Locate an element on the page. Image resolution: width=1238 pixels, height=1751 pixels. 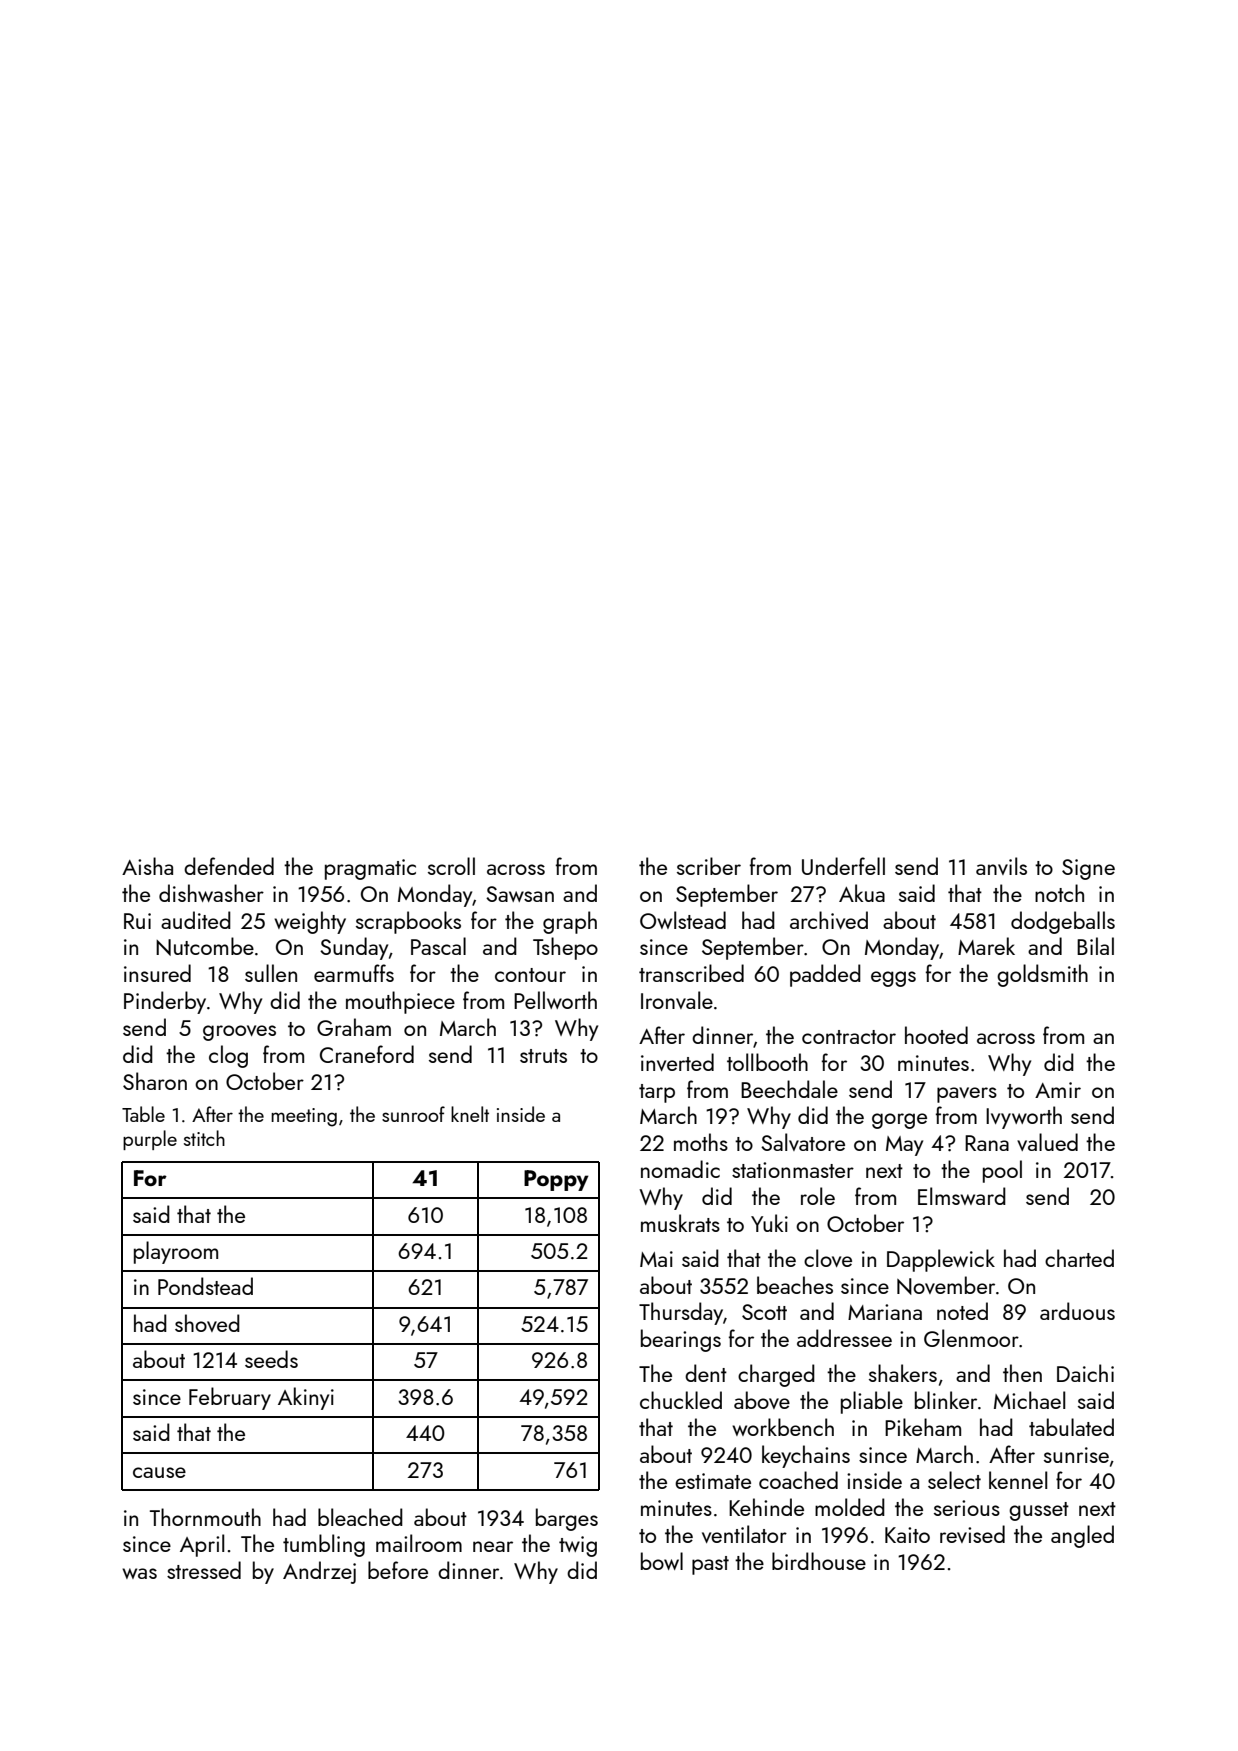
Aisha is located at coordinates (147, 866).
